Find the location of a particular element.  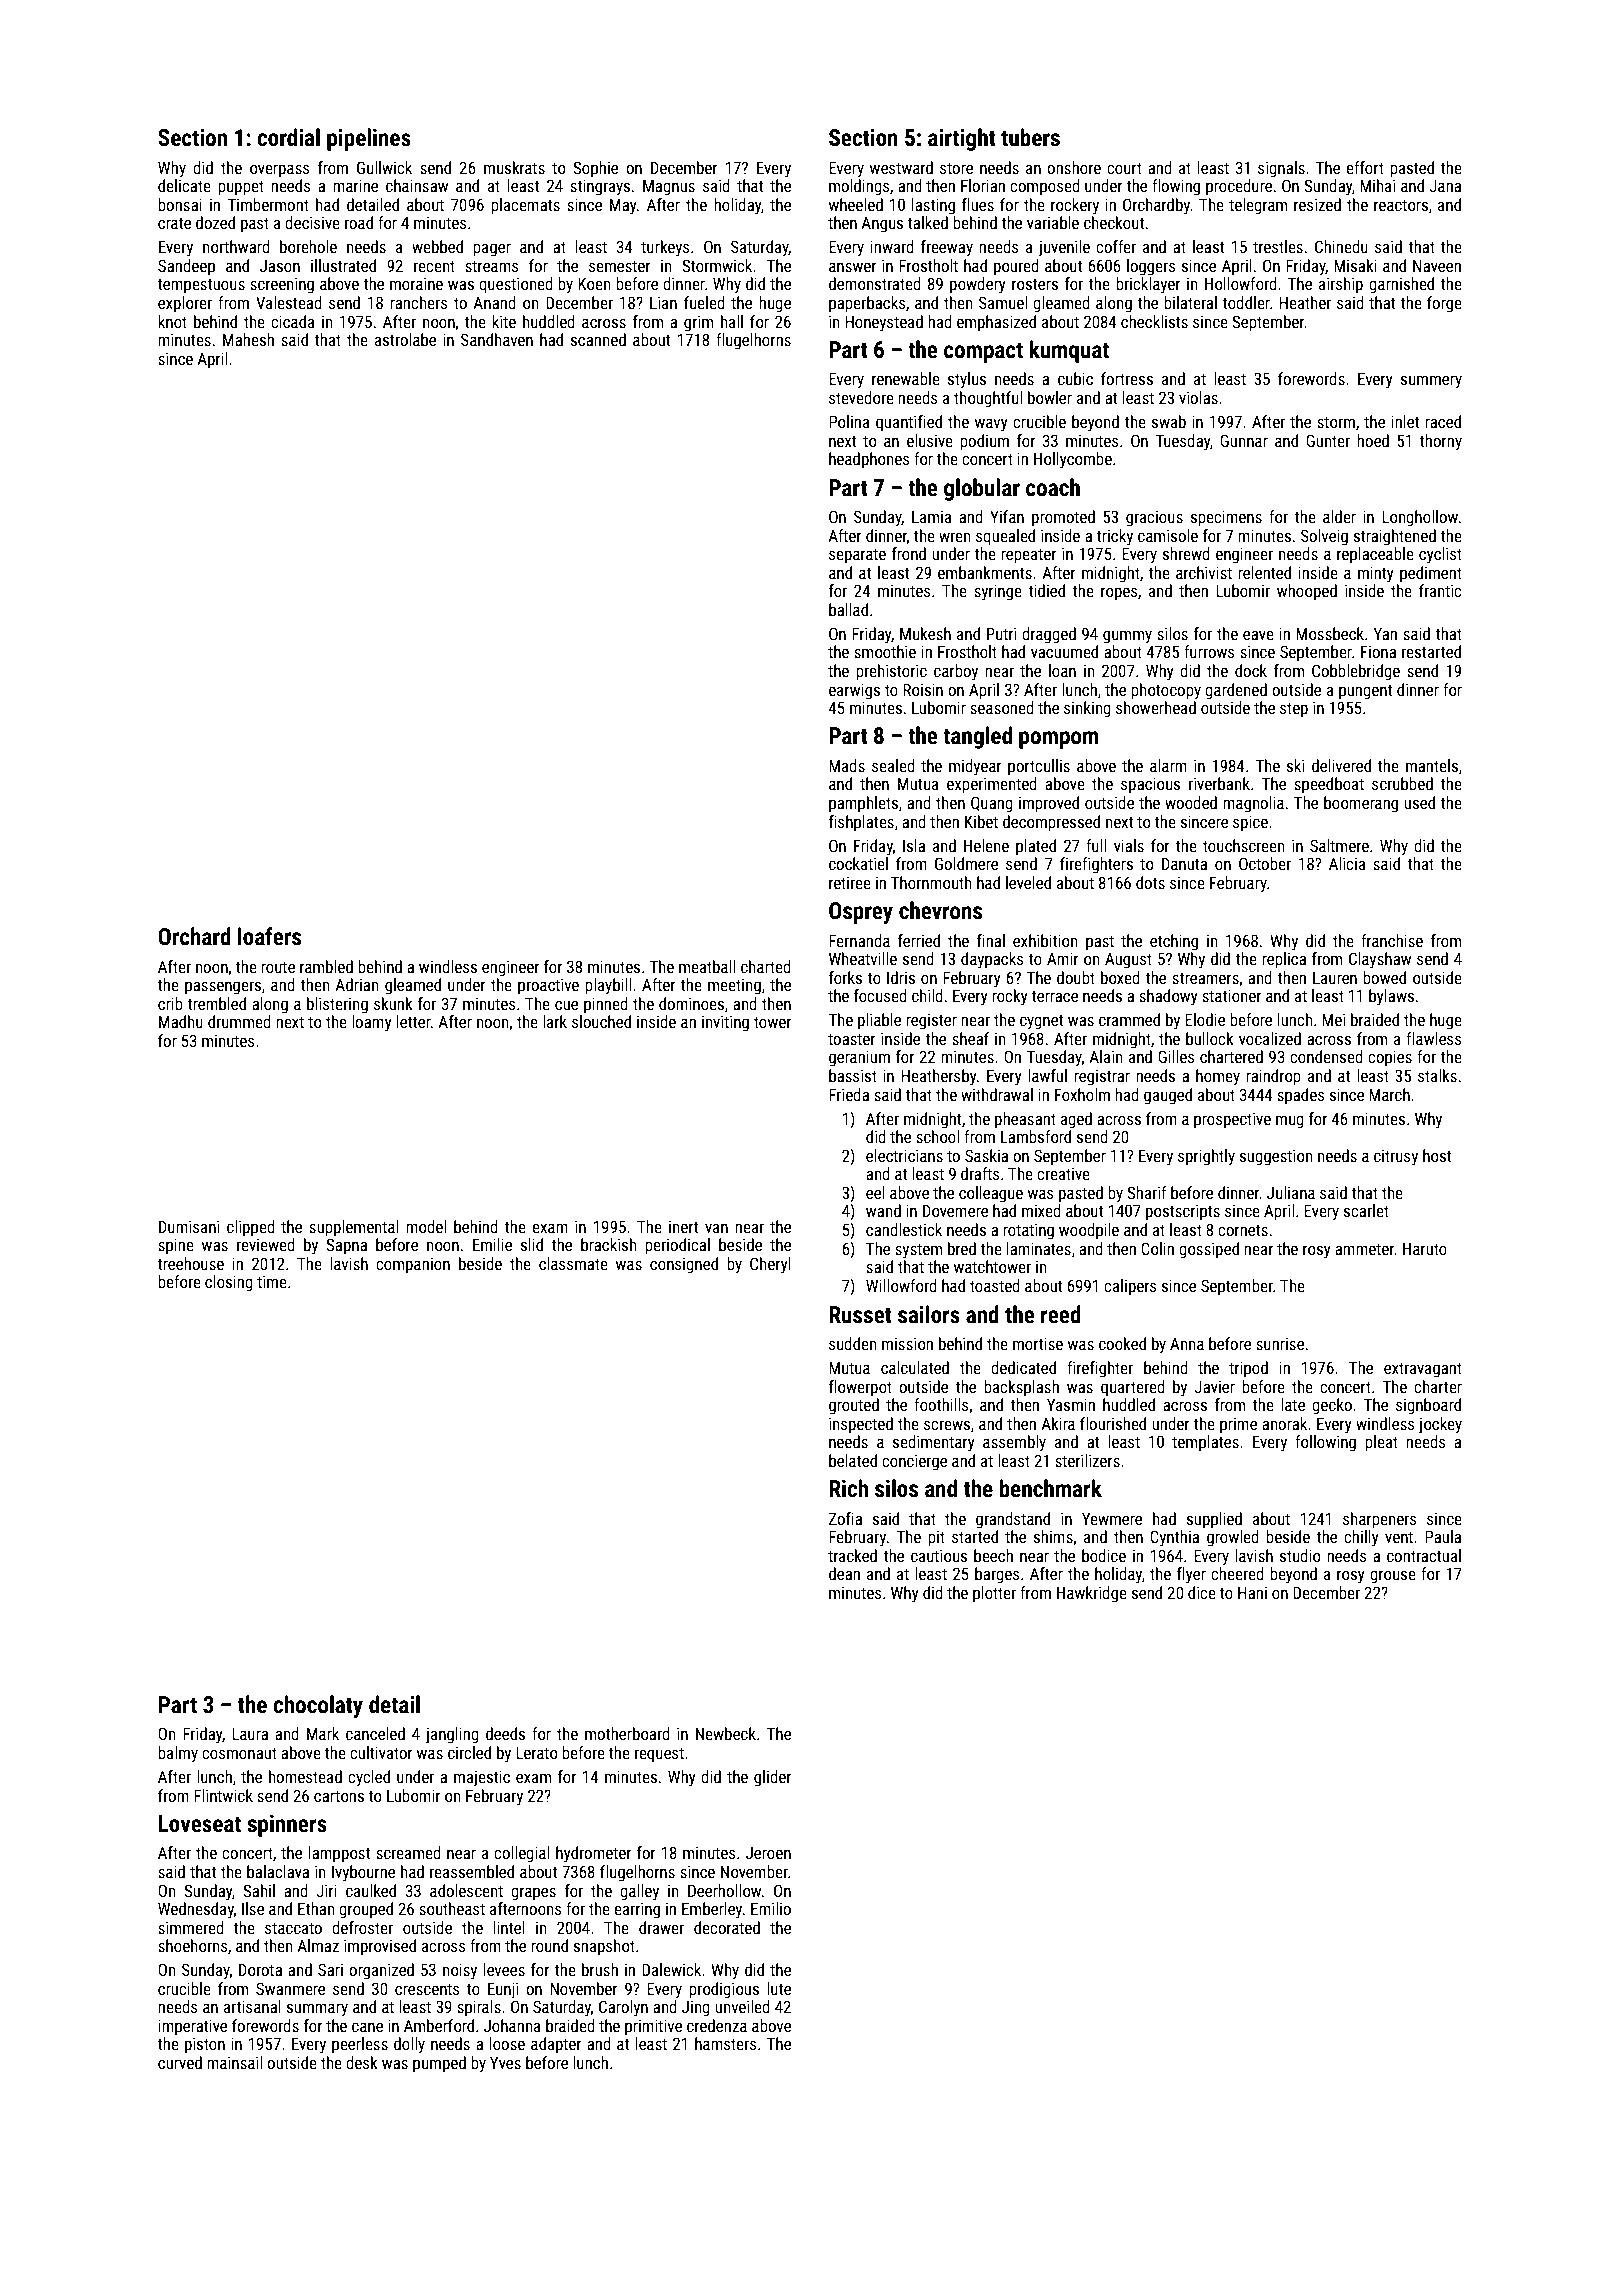

Magnus is located at coordinates (669, 187).
